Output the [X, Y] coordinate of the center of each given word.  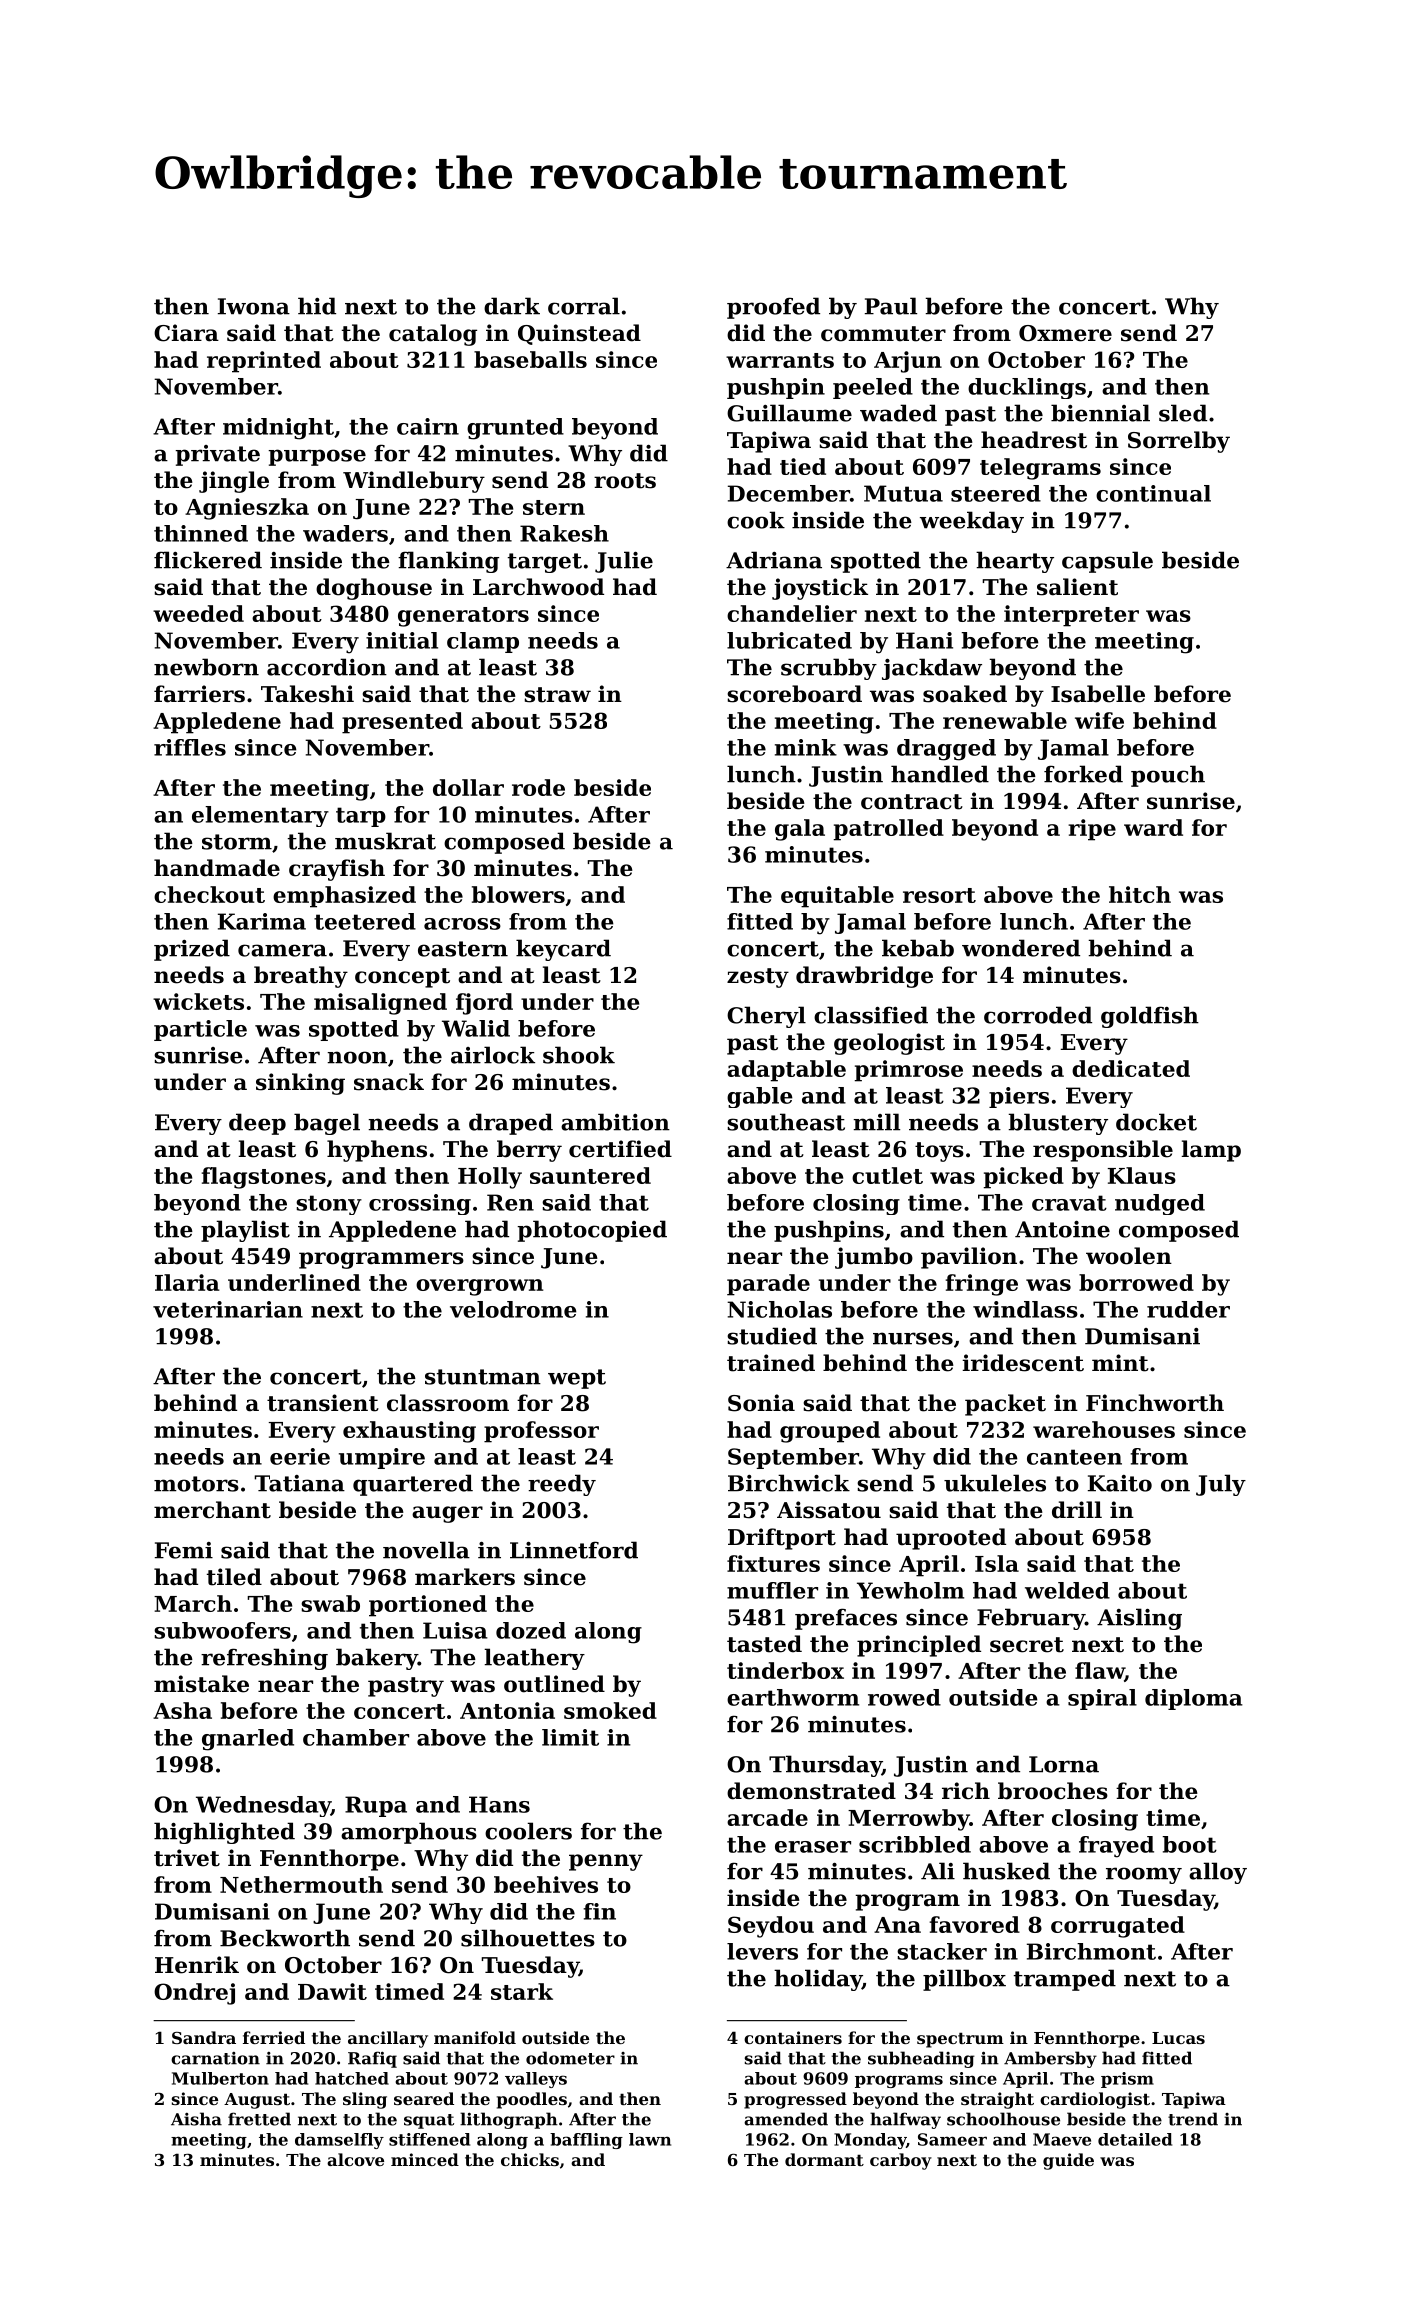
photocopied [592, 1231]
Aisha [196, 2119]
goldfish [1150, 1017]
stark [522, 1991]
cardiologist [1095, 2100]
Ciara [186, 333]
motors [196, 1484]
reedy [562, 1485]
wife [1099, 720]
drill [1077, 1510]
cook [756, 520]
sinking [300, 1084]
